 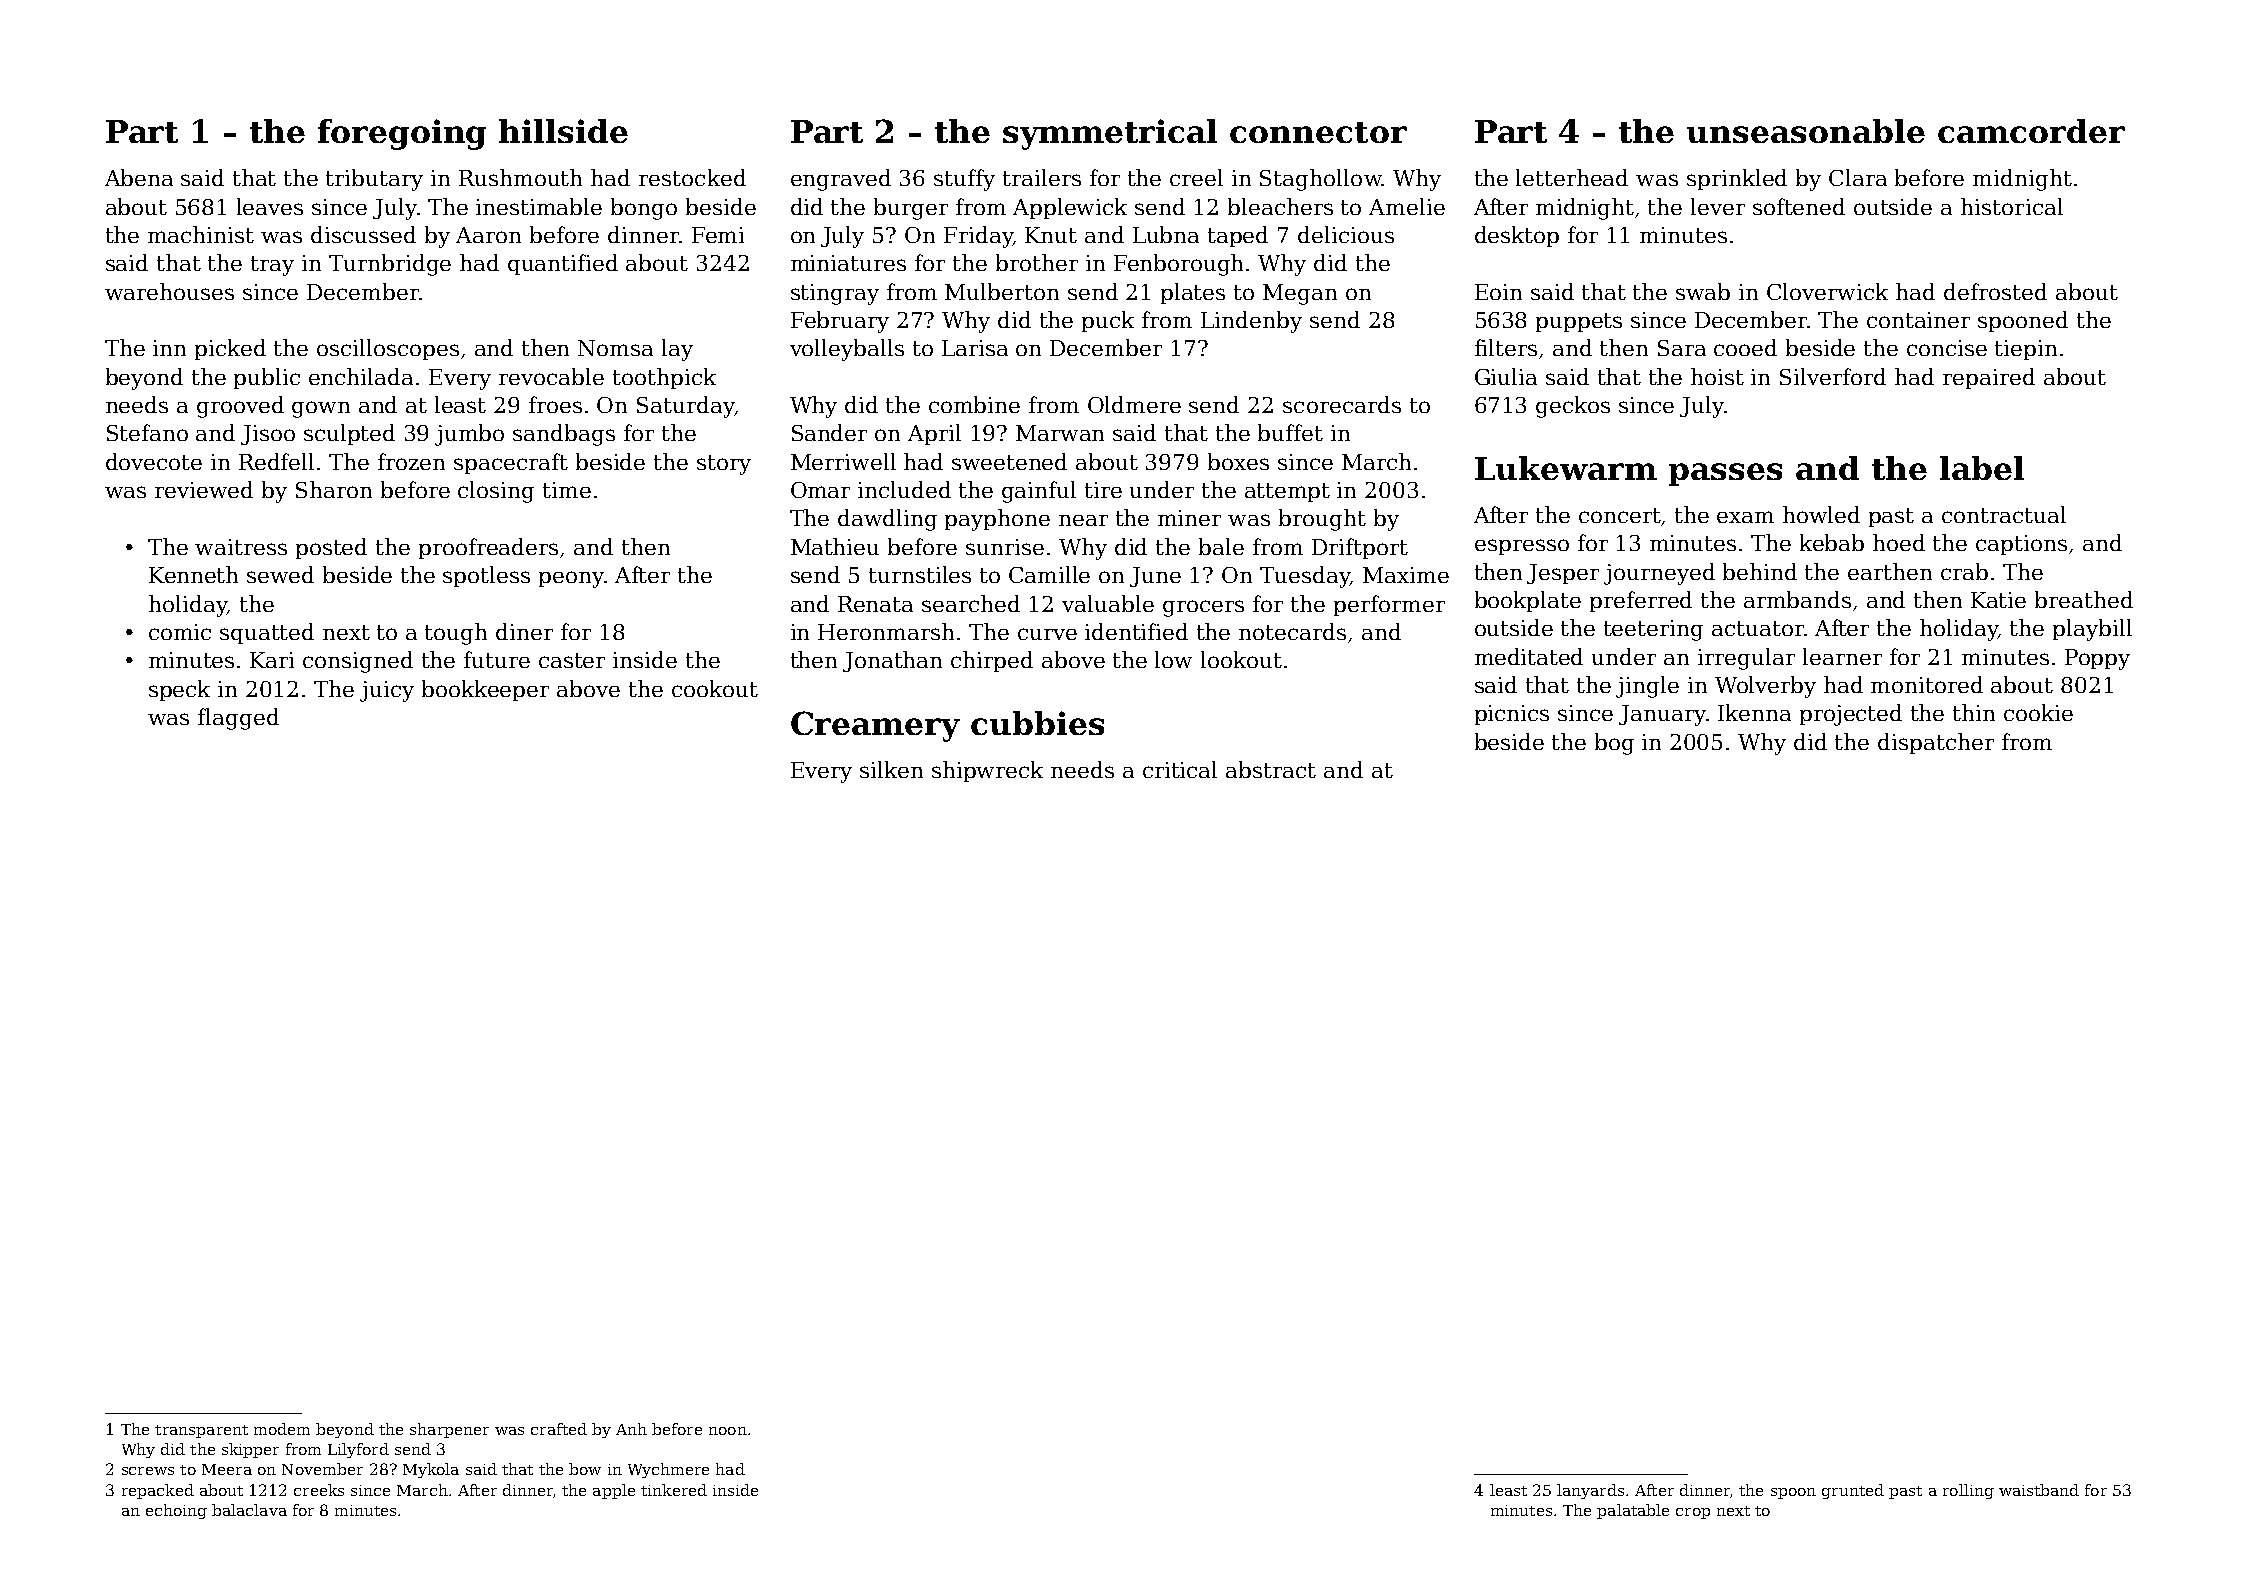 I want to click on abstract, so click(x=1271, y=769).
